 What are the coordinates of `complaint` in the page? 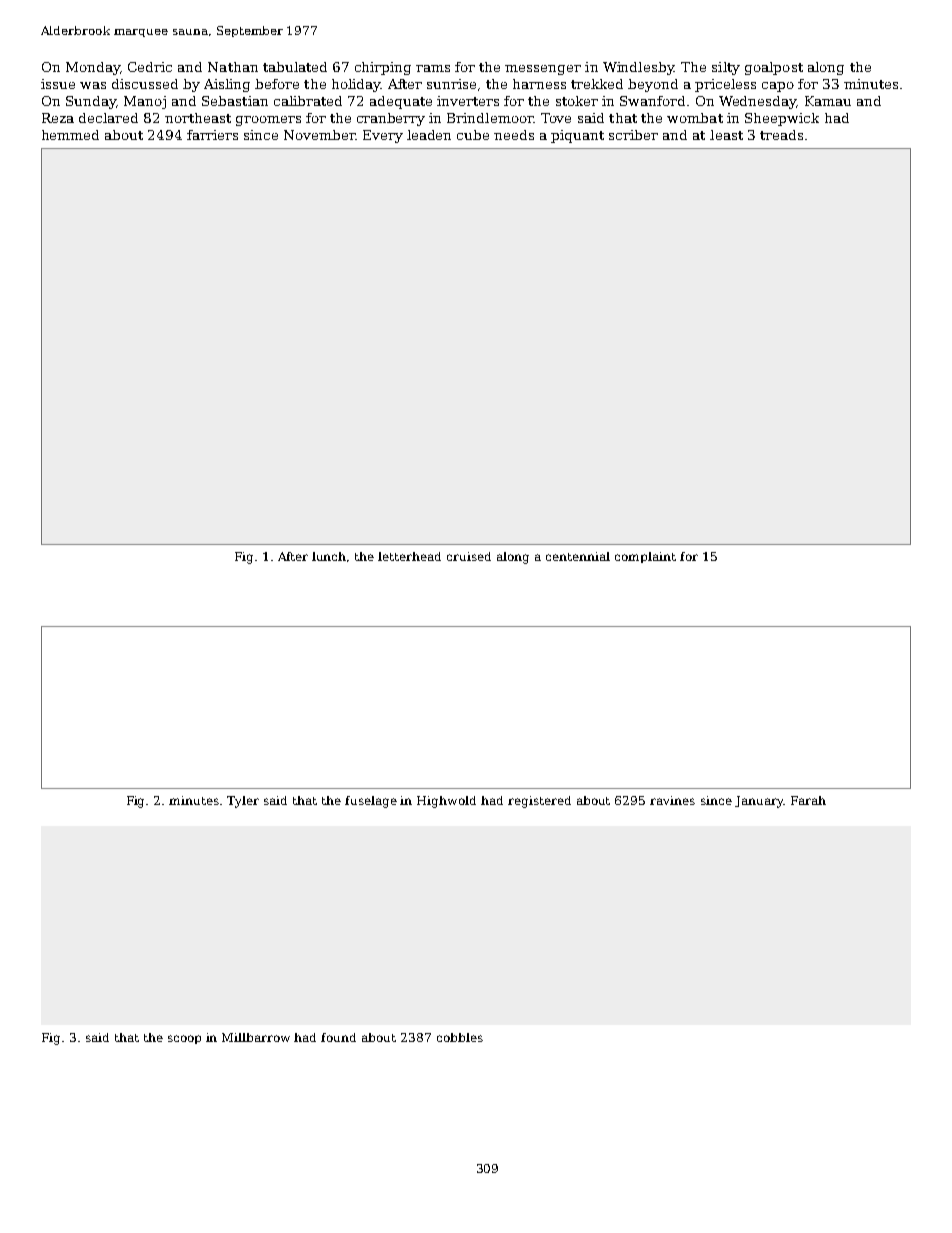 It's located at (645, 557).
